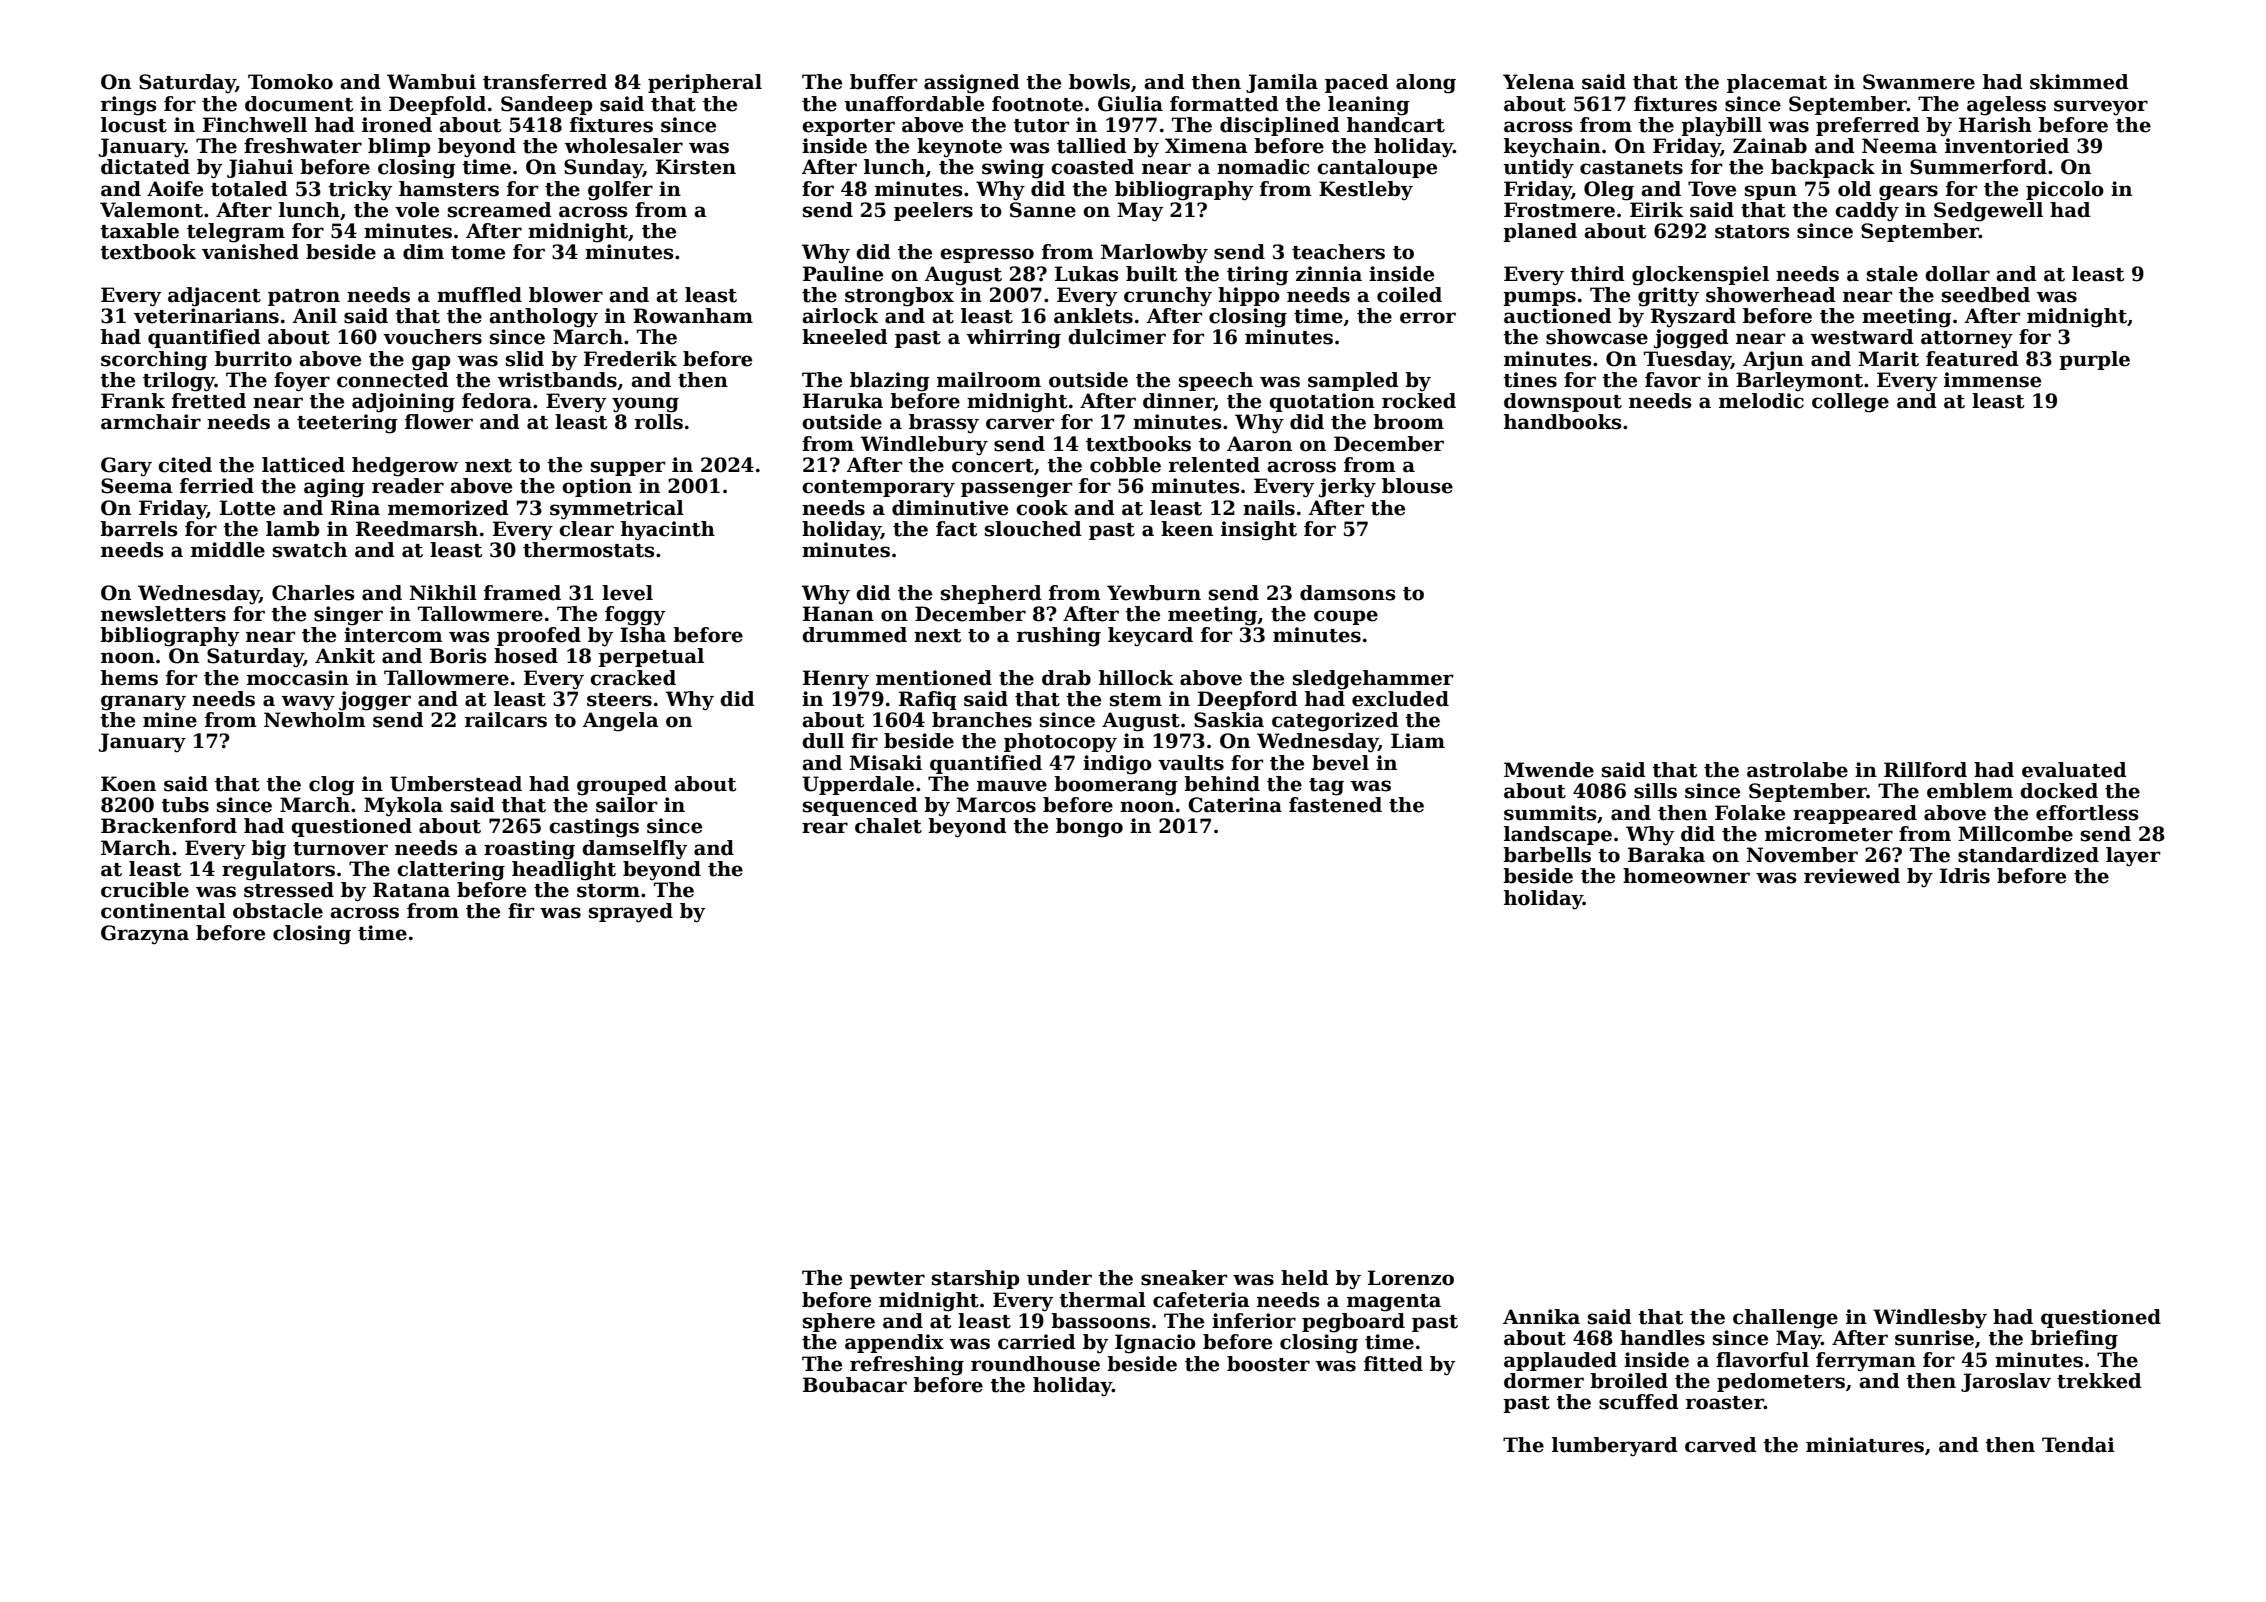  I want to click on purple, so click(2094, 360).
